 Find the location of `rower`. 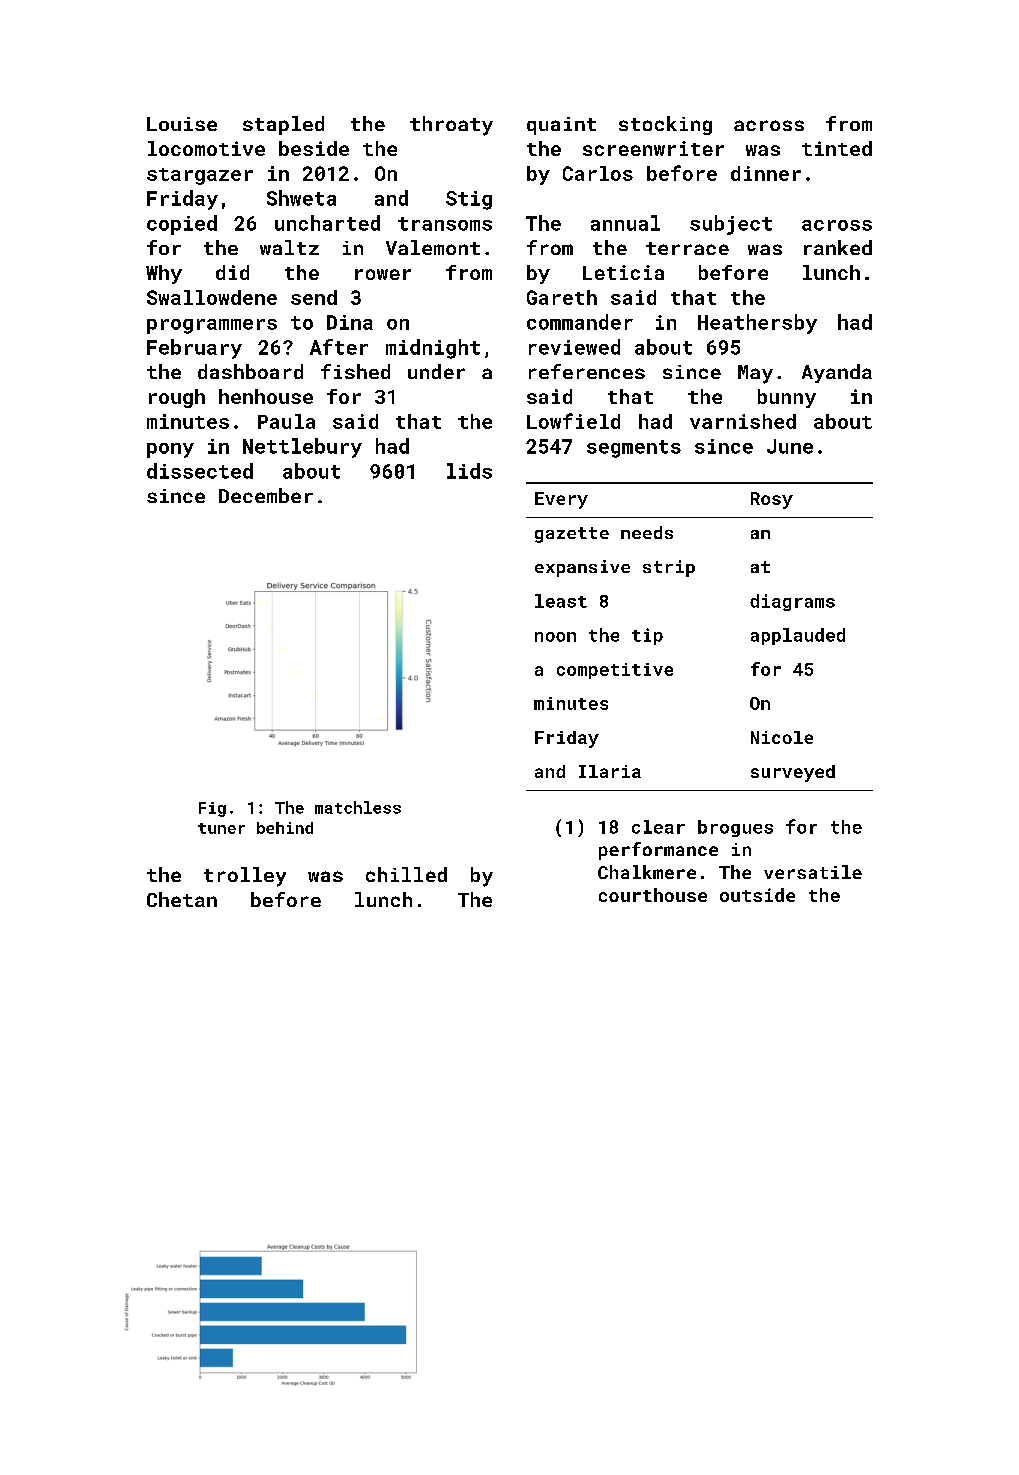

rower is located at coordinates (383, 274).
